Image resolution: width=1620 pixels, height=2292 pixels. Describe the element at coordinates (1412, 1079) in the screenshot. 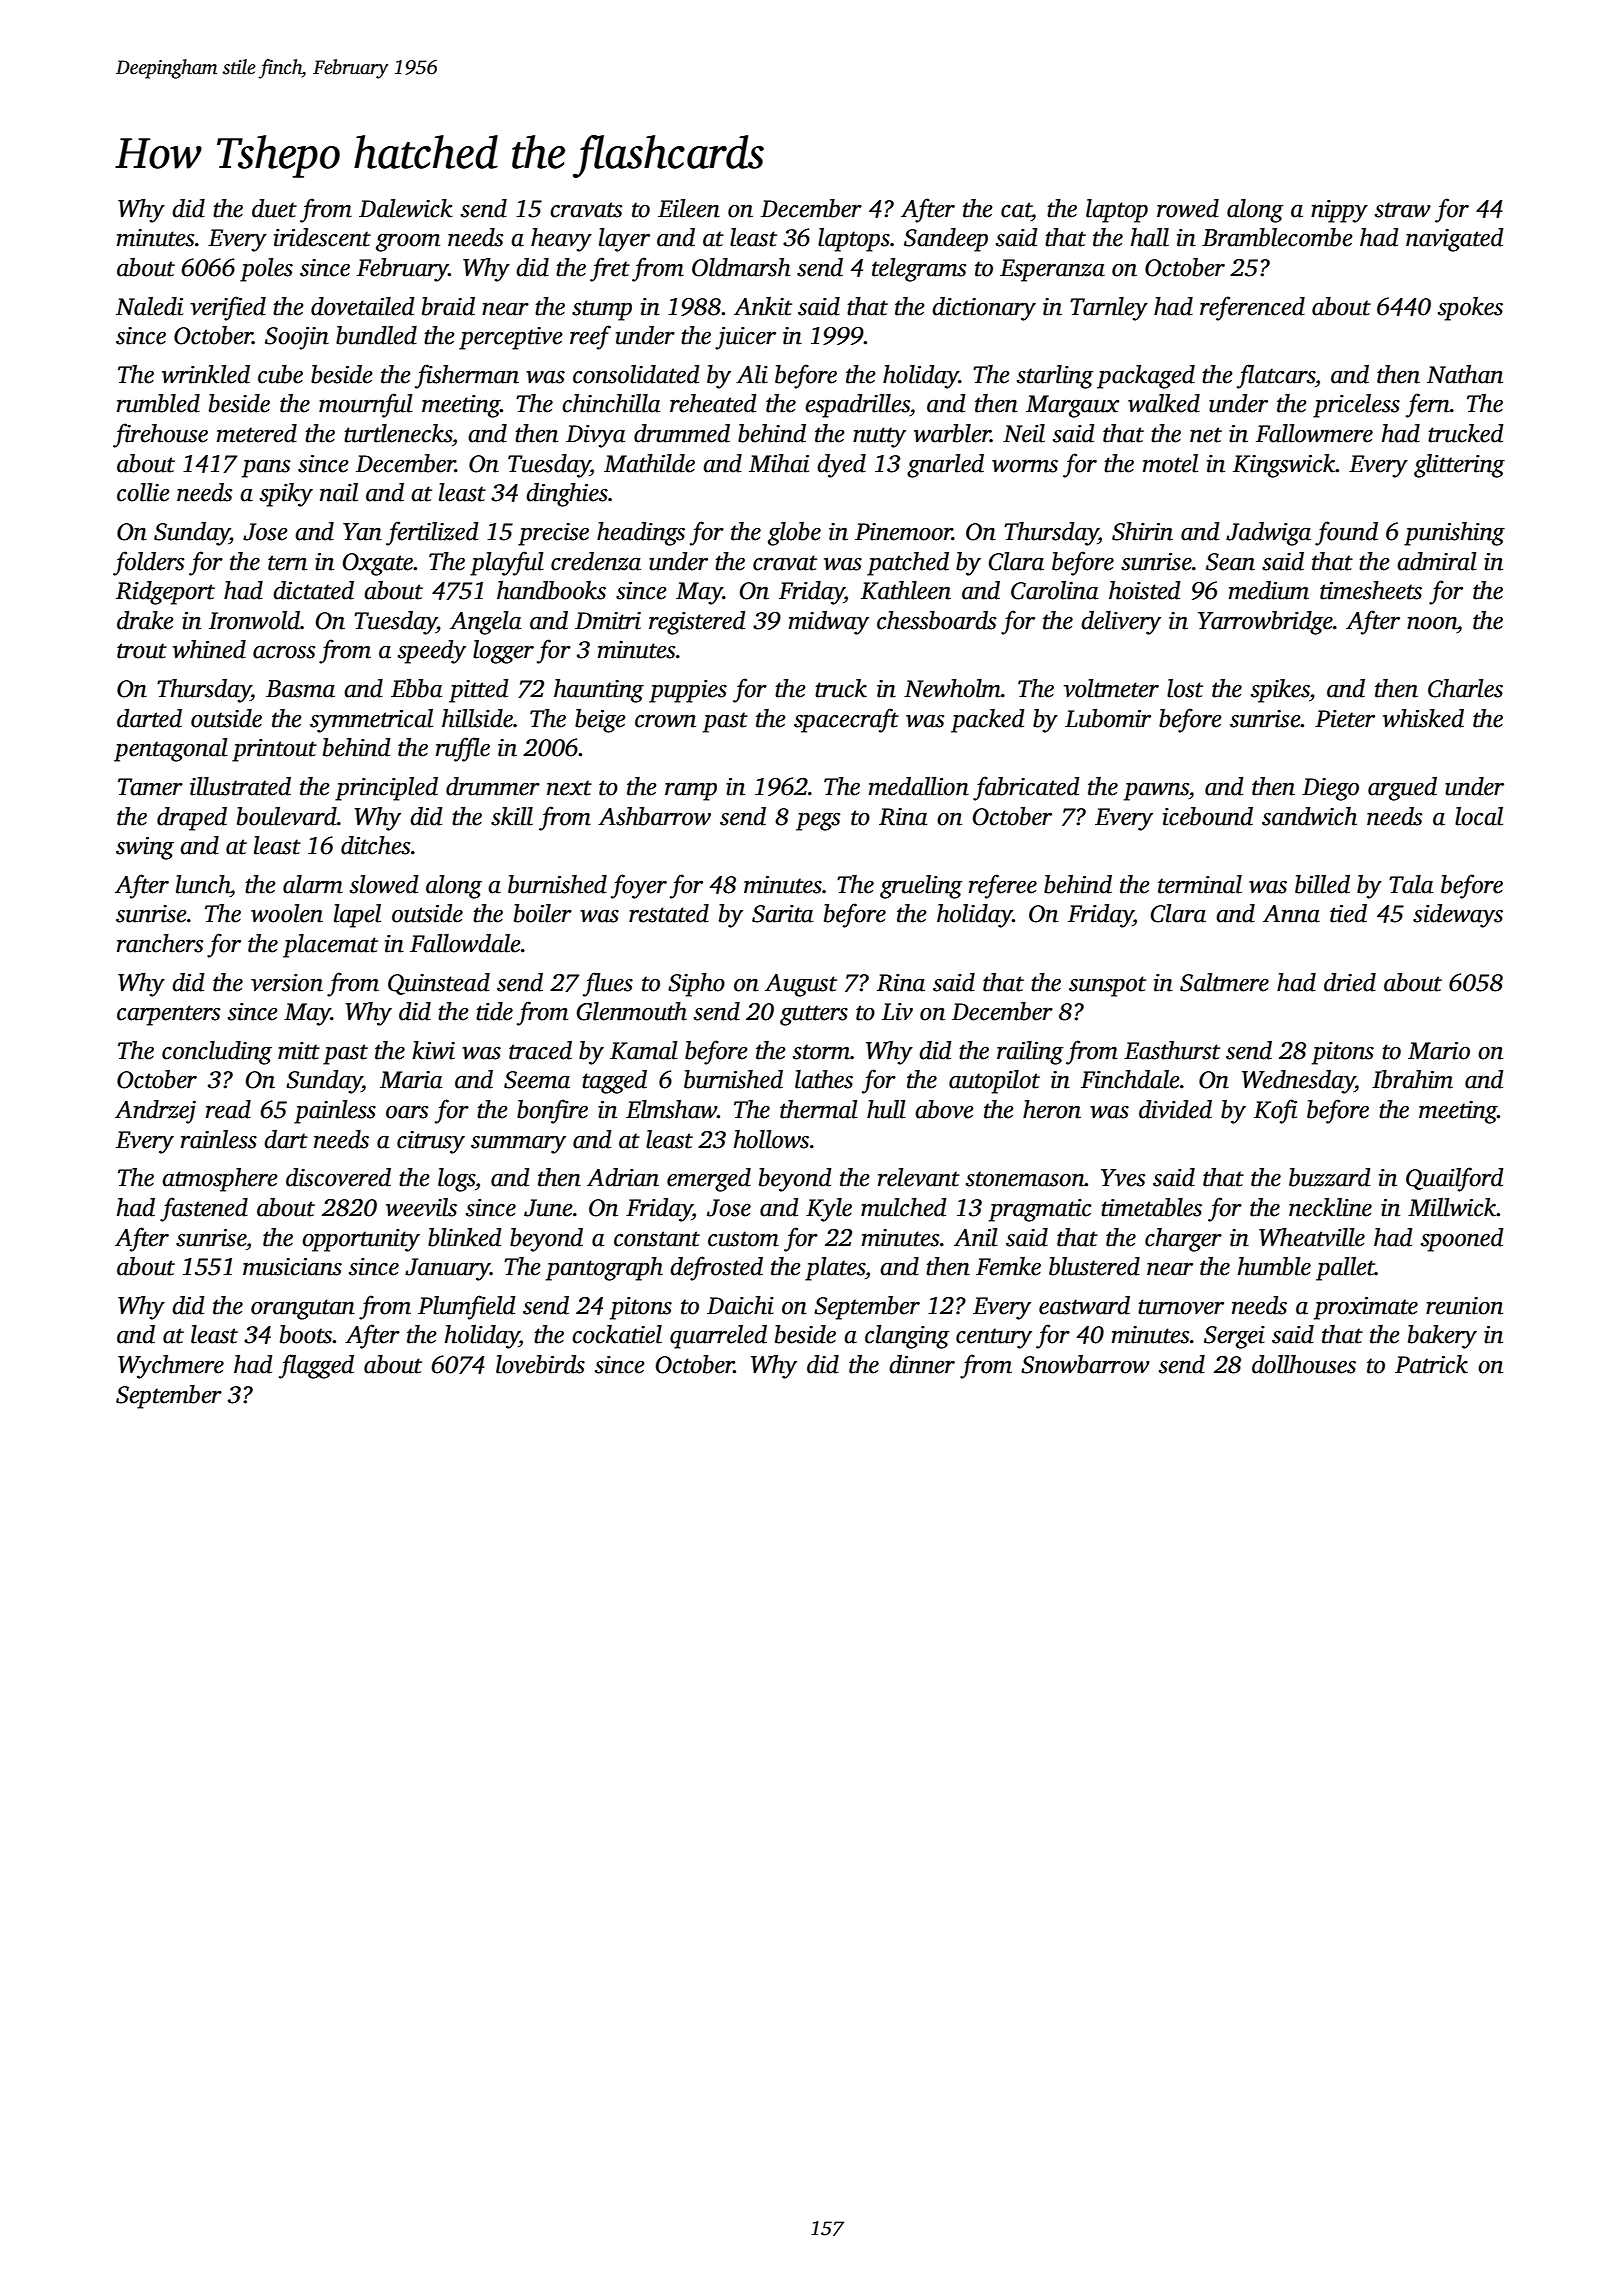

I see `Ibrahim` at that location.
